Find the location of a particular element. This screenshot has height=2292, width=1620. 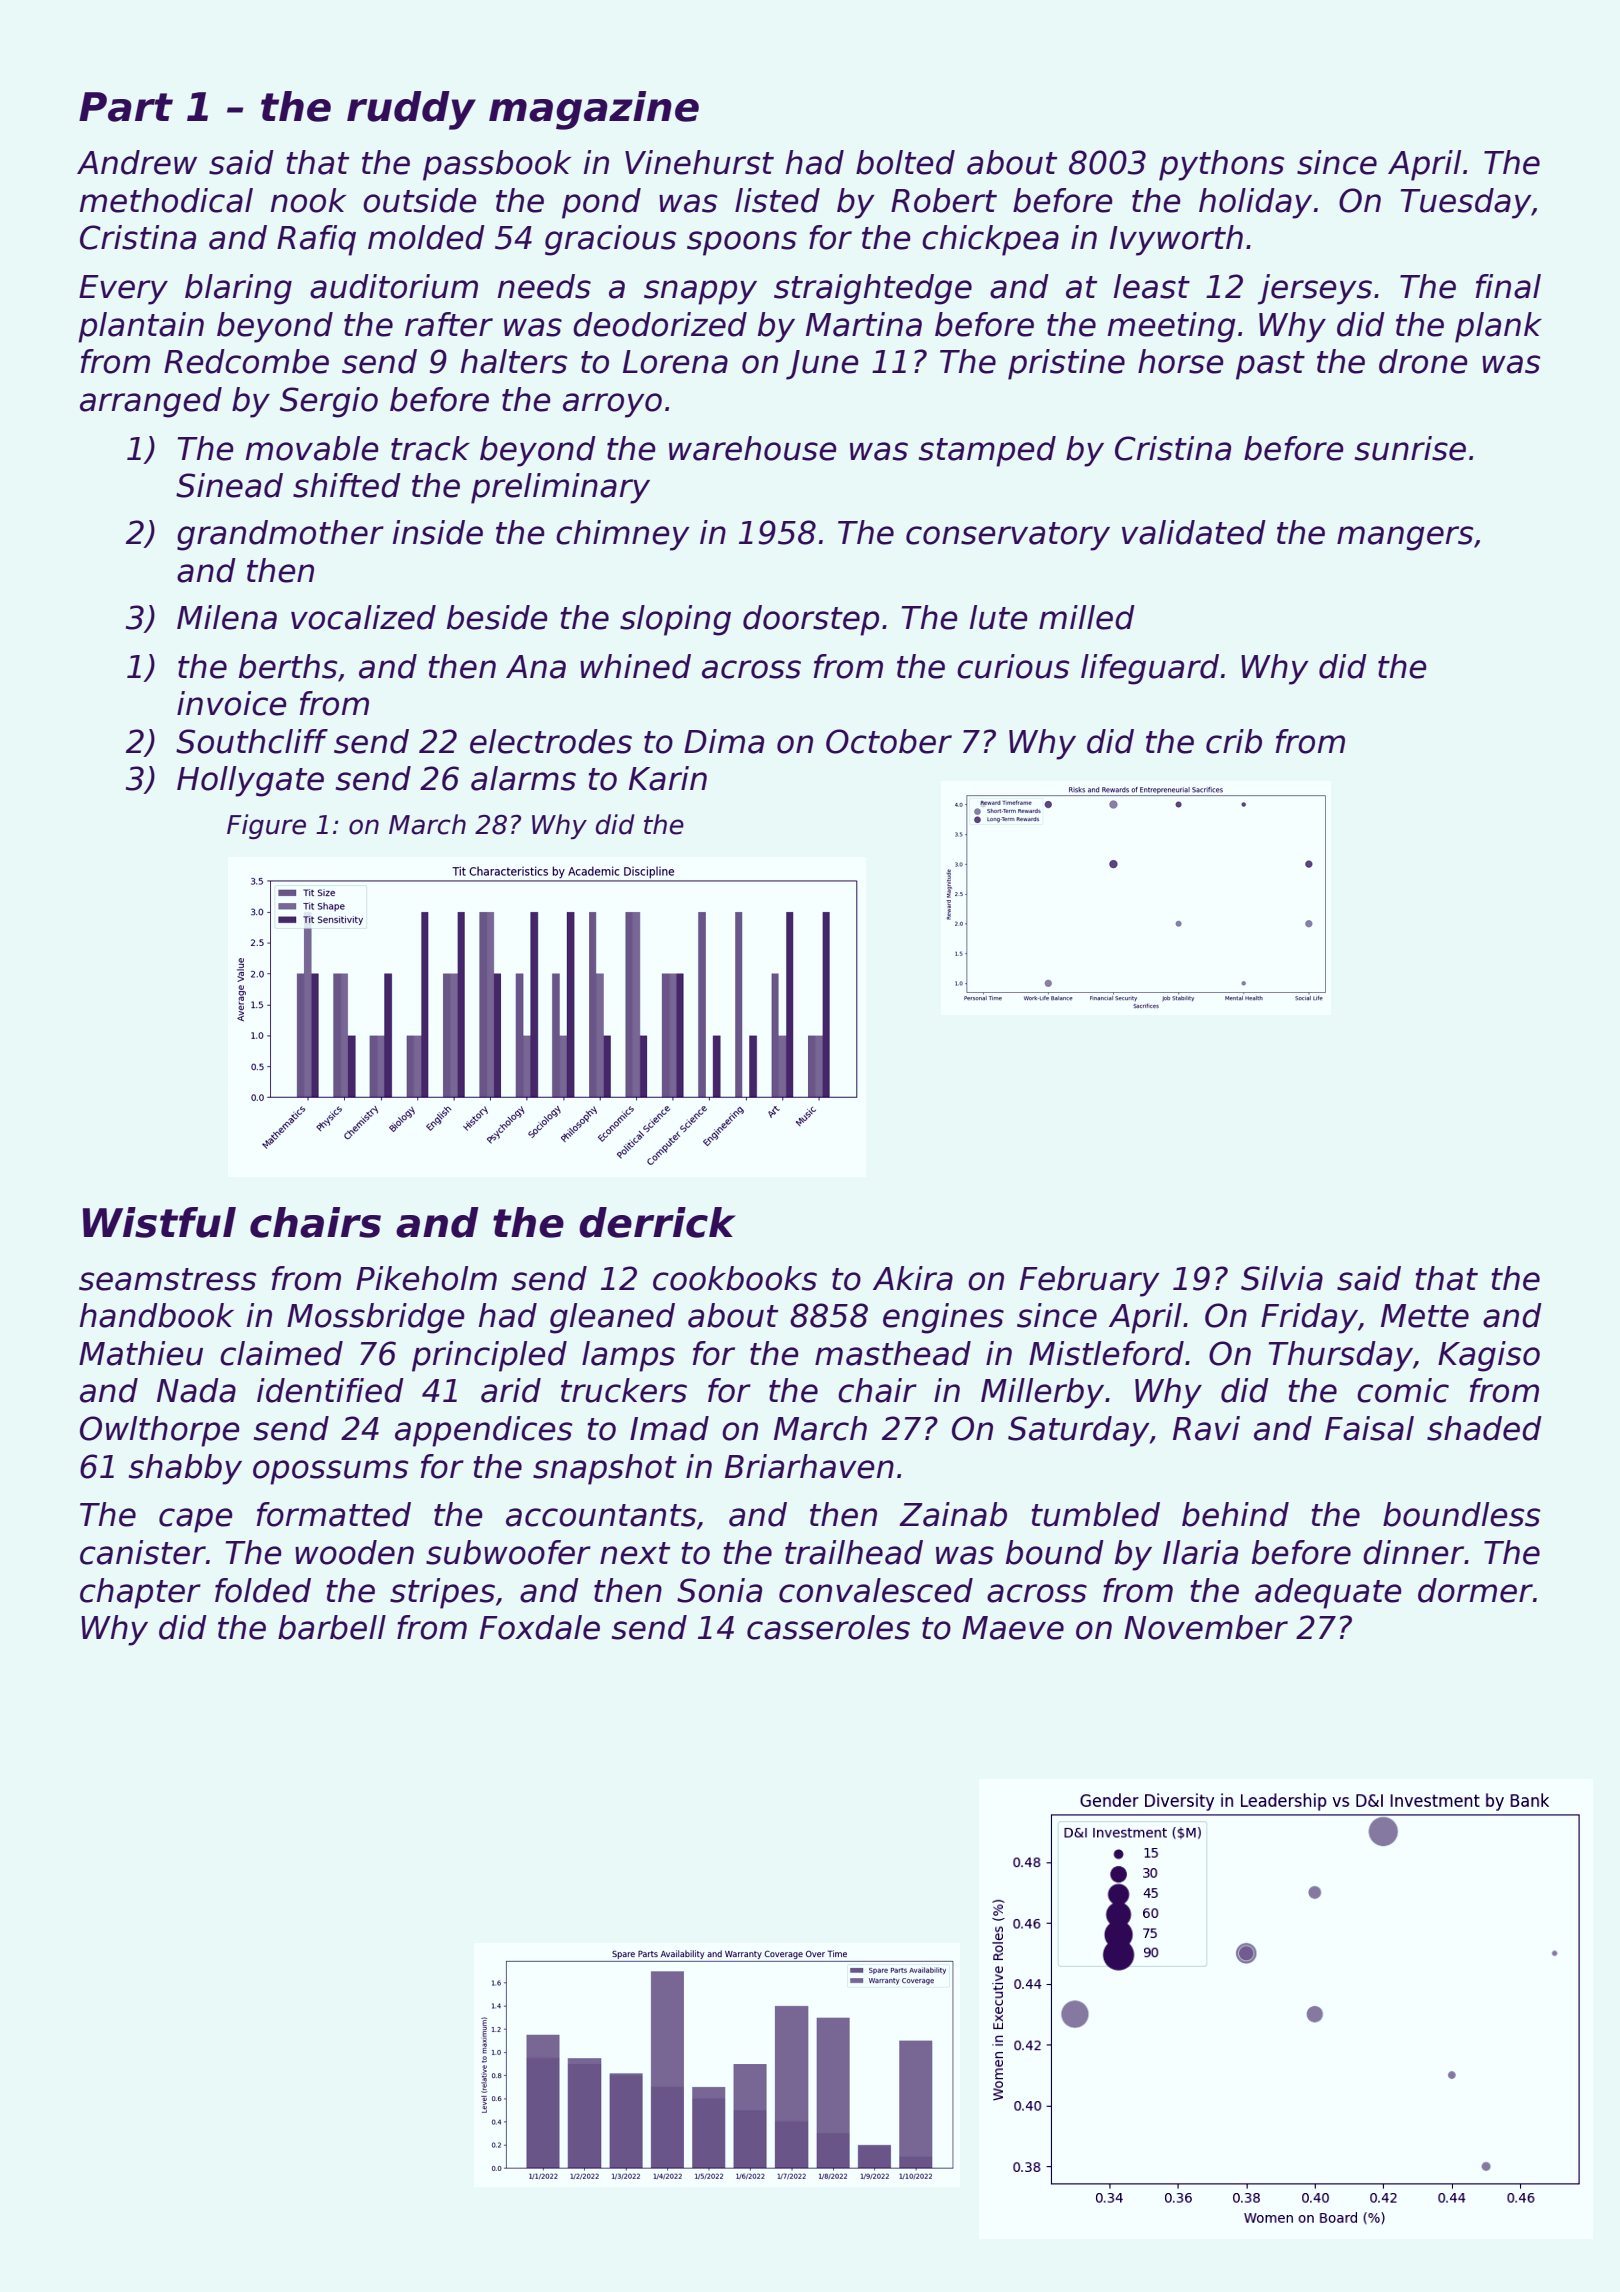

bolted is located at coordinates (905, 162).
